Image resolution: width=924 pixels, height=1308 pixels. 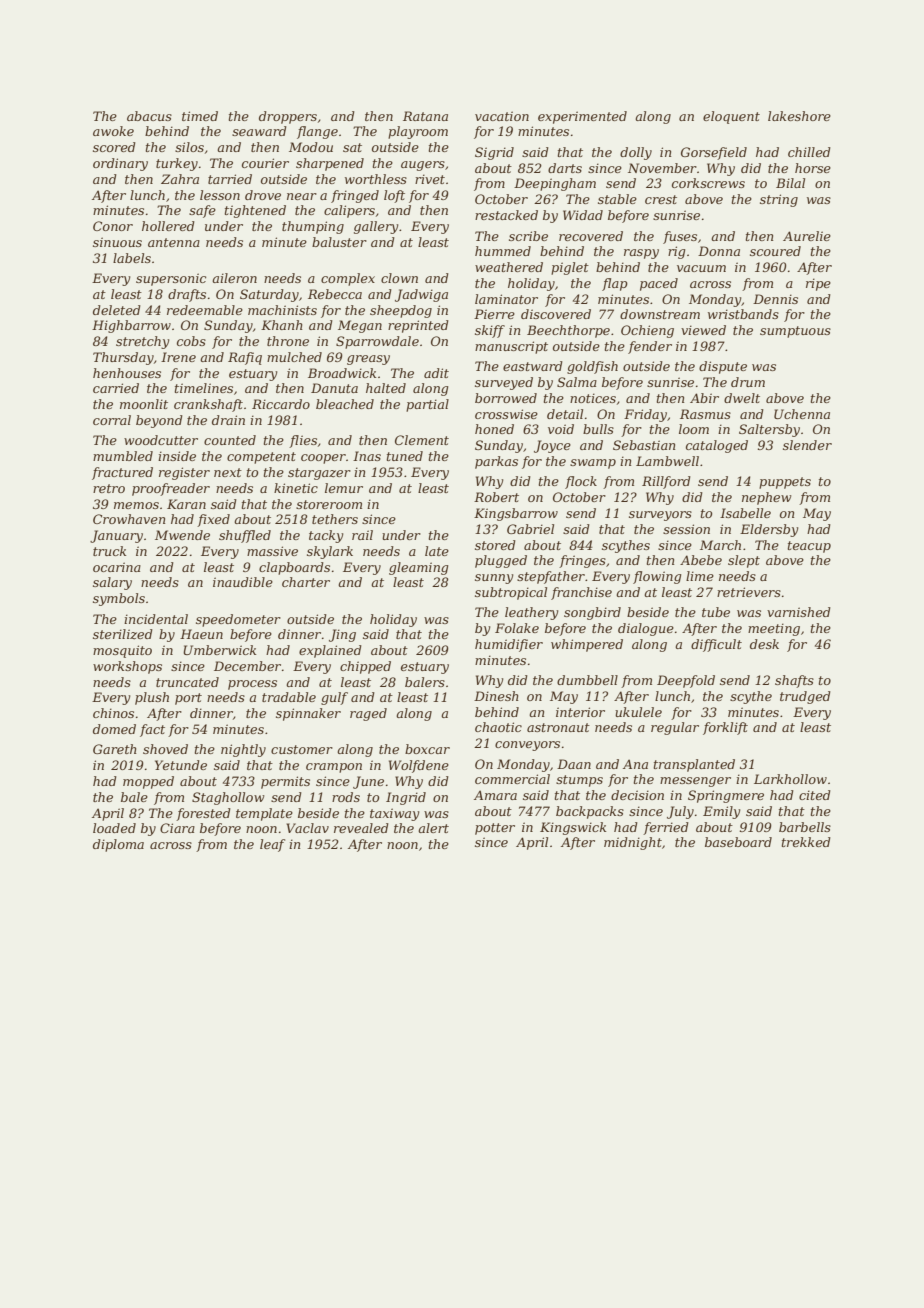 What do you see at coordinates (818, 284) in the page?
I see `ripe` at bounding box center [818, 284].
